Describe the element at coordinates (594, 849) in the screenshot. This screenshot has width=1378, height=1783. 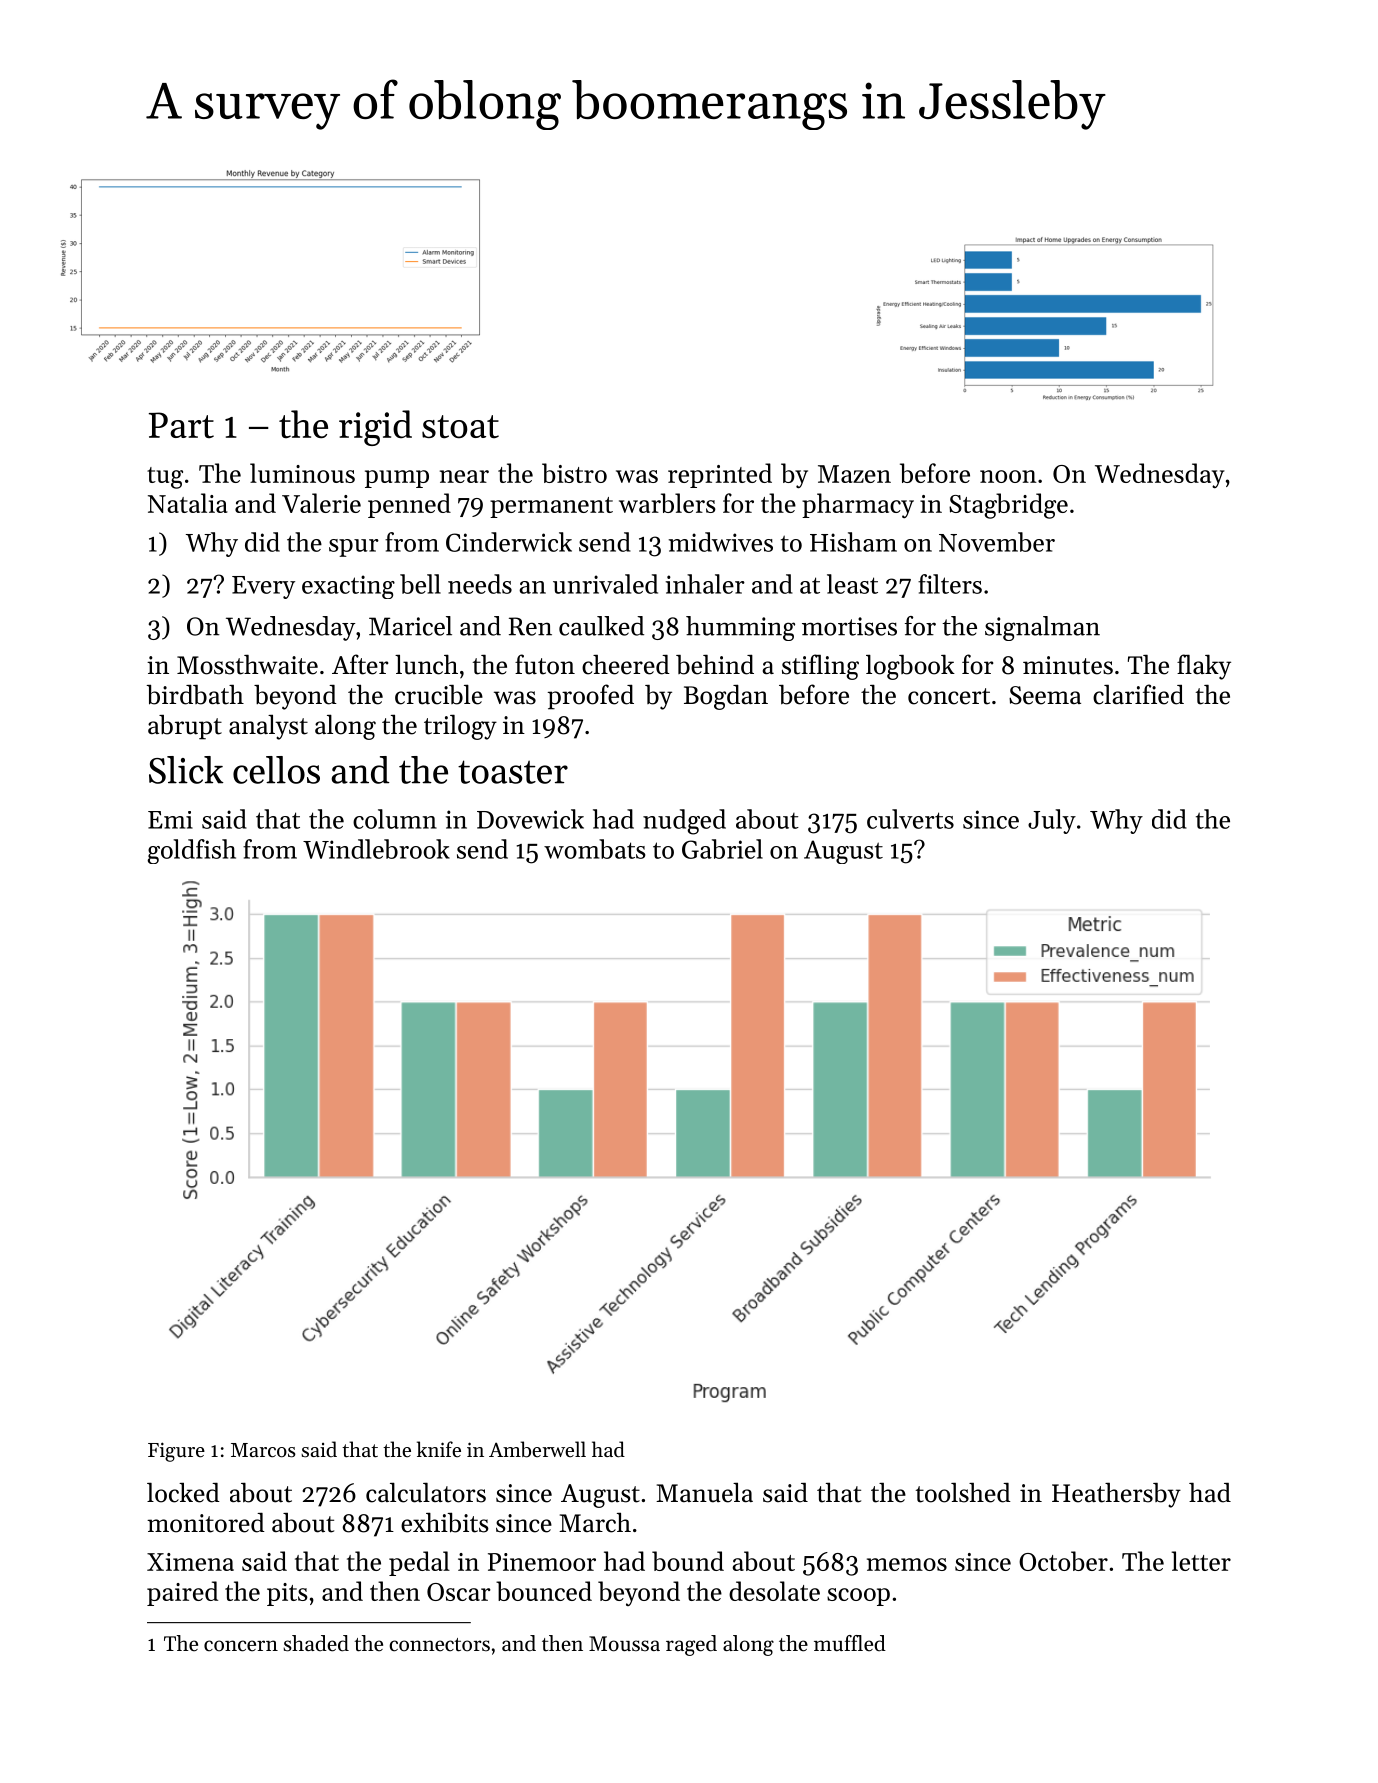
I see `wombats` at that location.
